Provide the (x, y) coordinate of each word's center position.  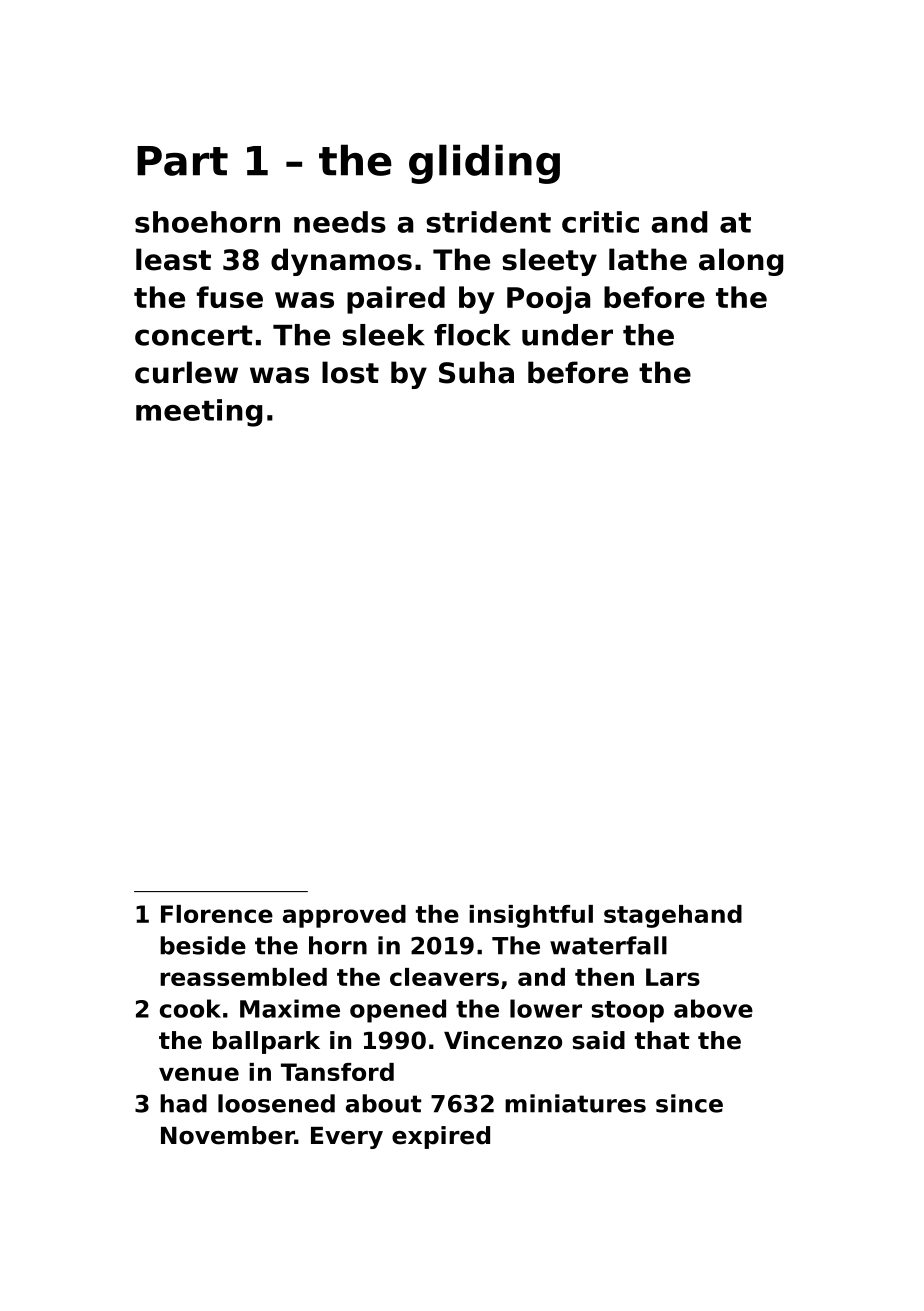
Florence (217, 914)
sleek (383, 335)
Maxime (290, 1008)
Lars (673, 977)
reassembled (243, 977)
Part (182, 161)
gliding (484, 164)
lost (350, 372)
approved (344, 916)
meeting (199, 413)
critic (600, 222)
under (567, 335)
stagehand (673, 916)
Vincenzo (503, 1040)
